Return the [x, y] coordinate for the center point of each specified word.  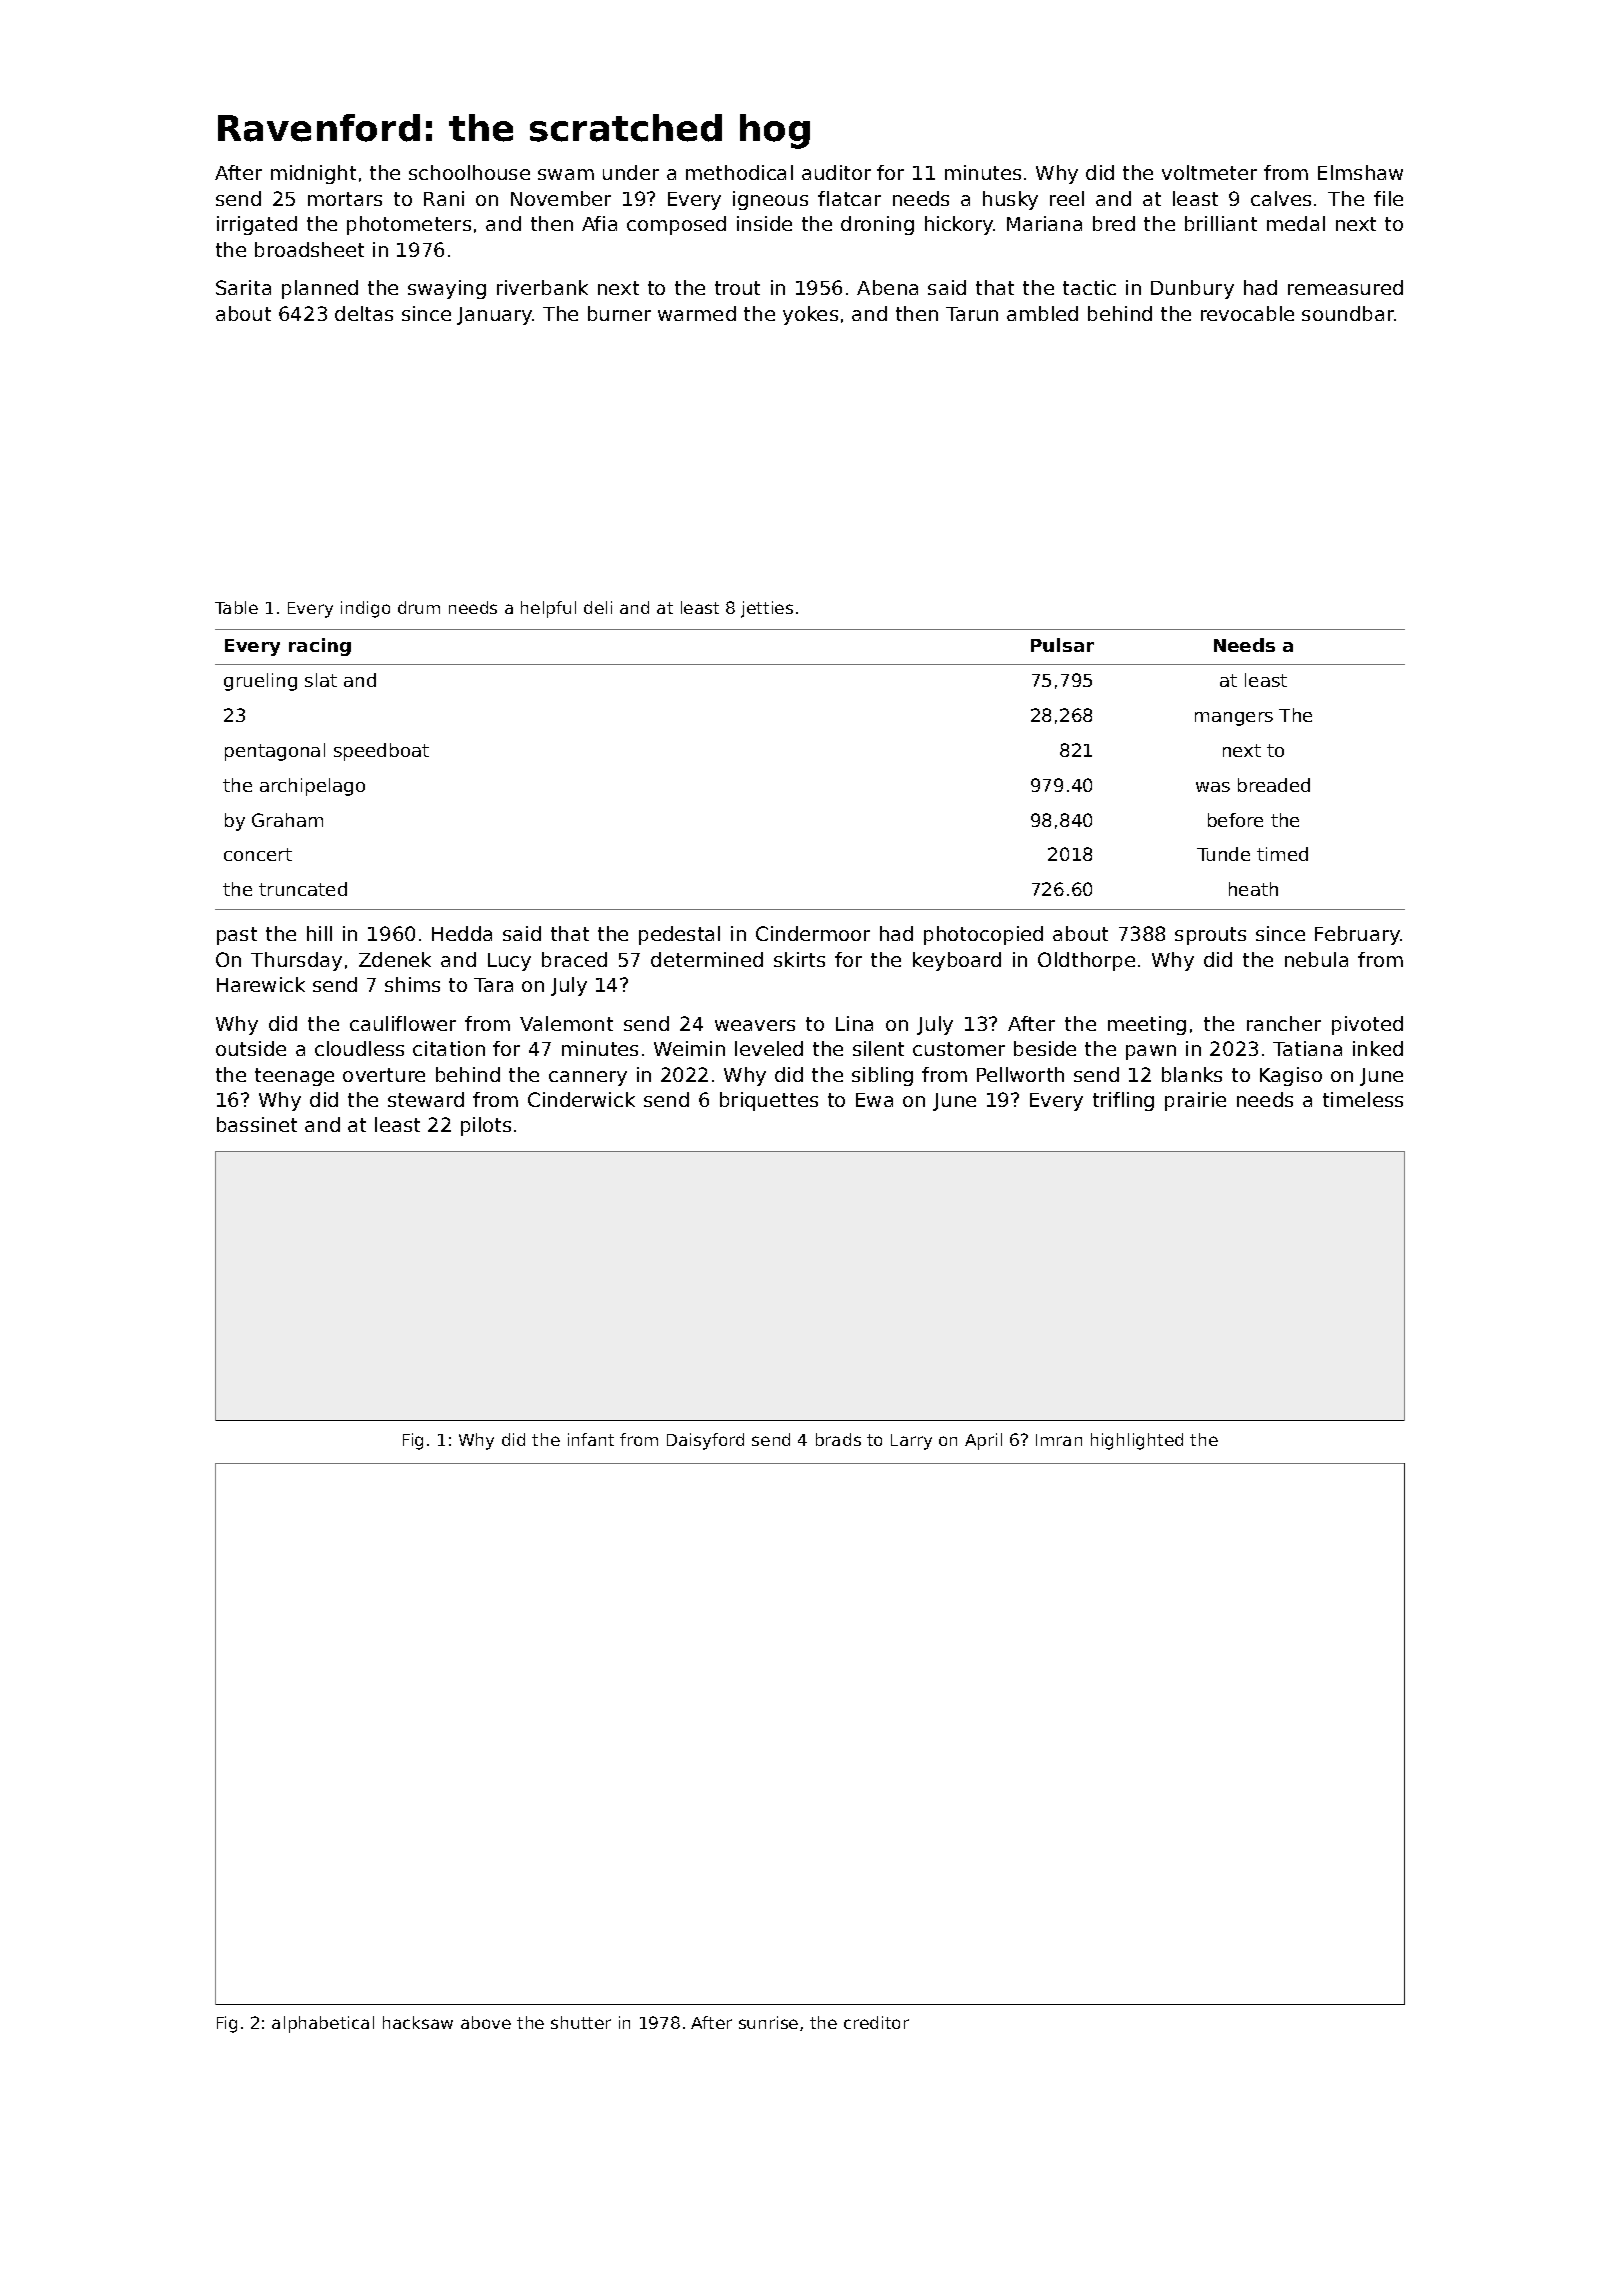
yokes [810, 315]
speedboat [381, 752]
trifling [1123, 1101]
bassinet [257, 1124]
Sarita [243, 287]
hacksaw [418, 2022]
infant [591, 1439]
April [983, 1441]
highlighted [1137, 1441]
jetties [767, 609]
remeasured [1345, 287]
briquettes [769, 1101]
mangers [1234, 719]
